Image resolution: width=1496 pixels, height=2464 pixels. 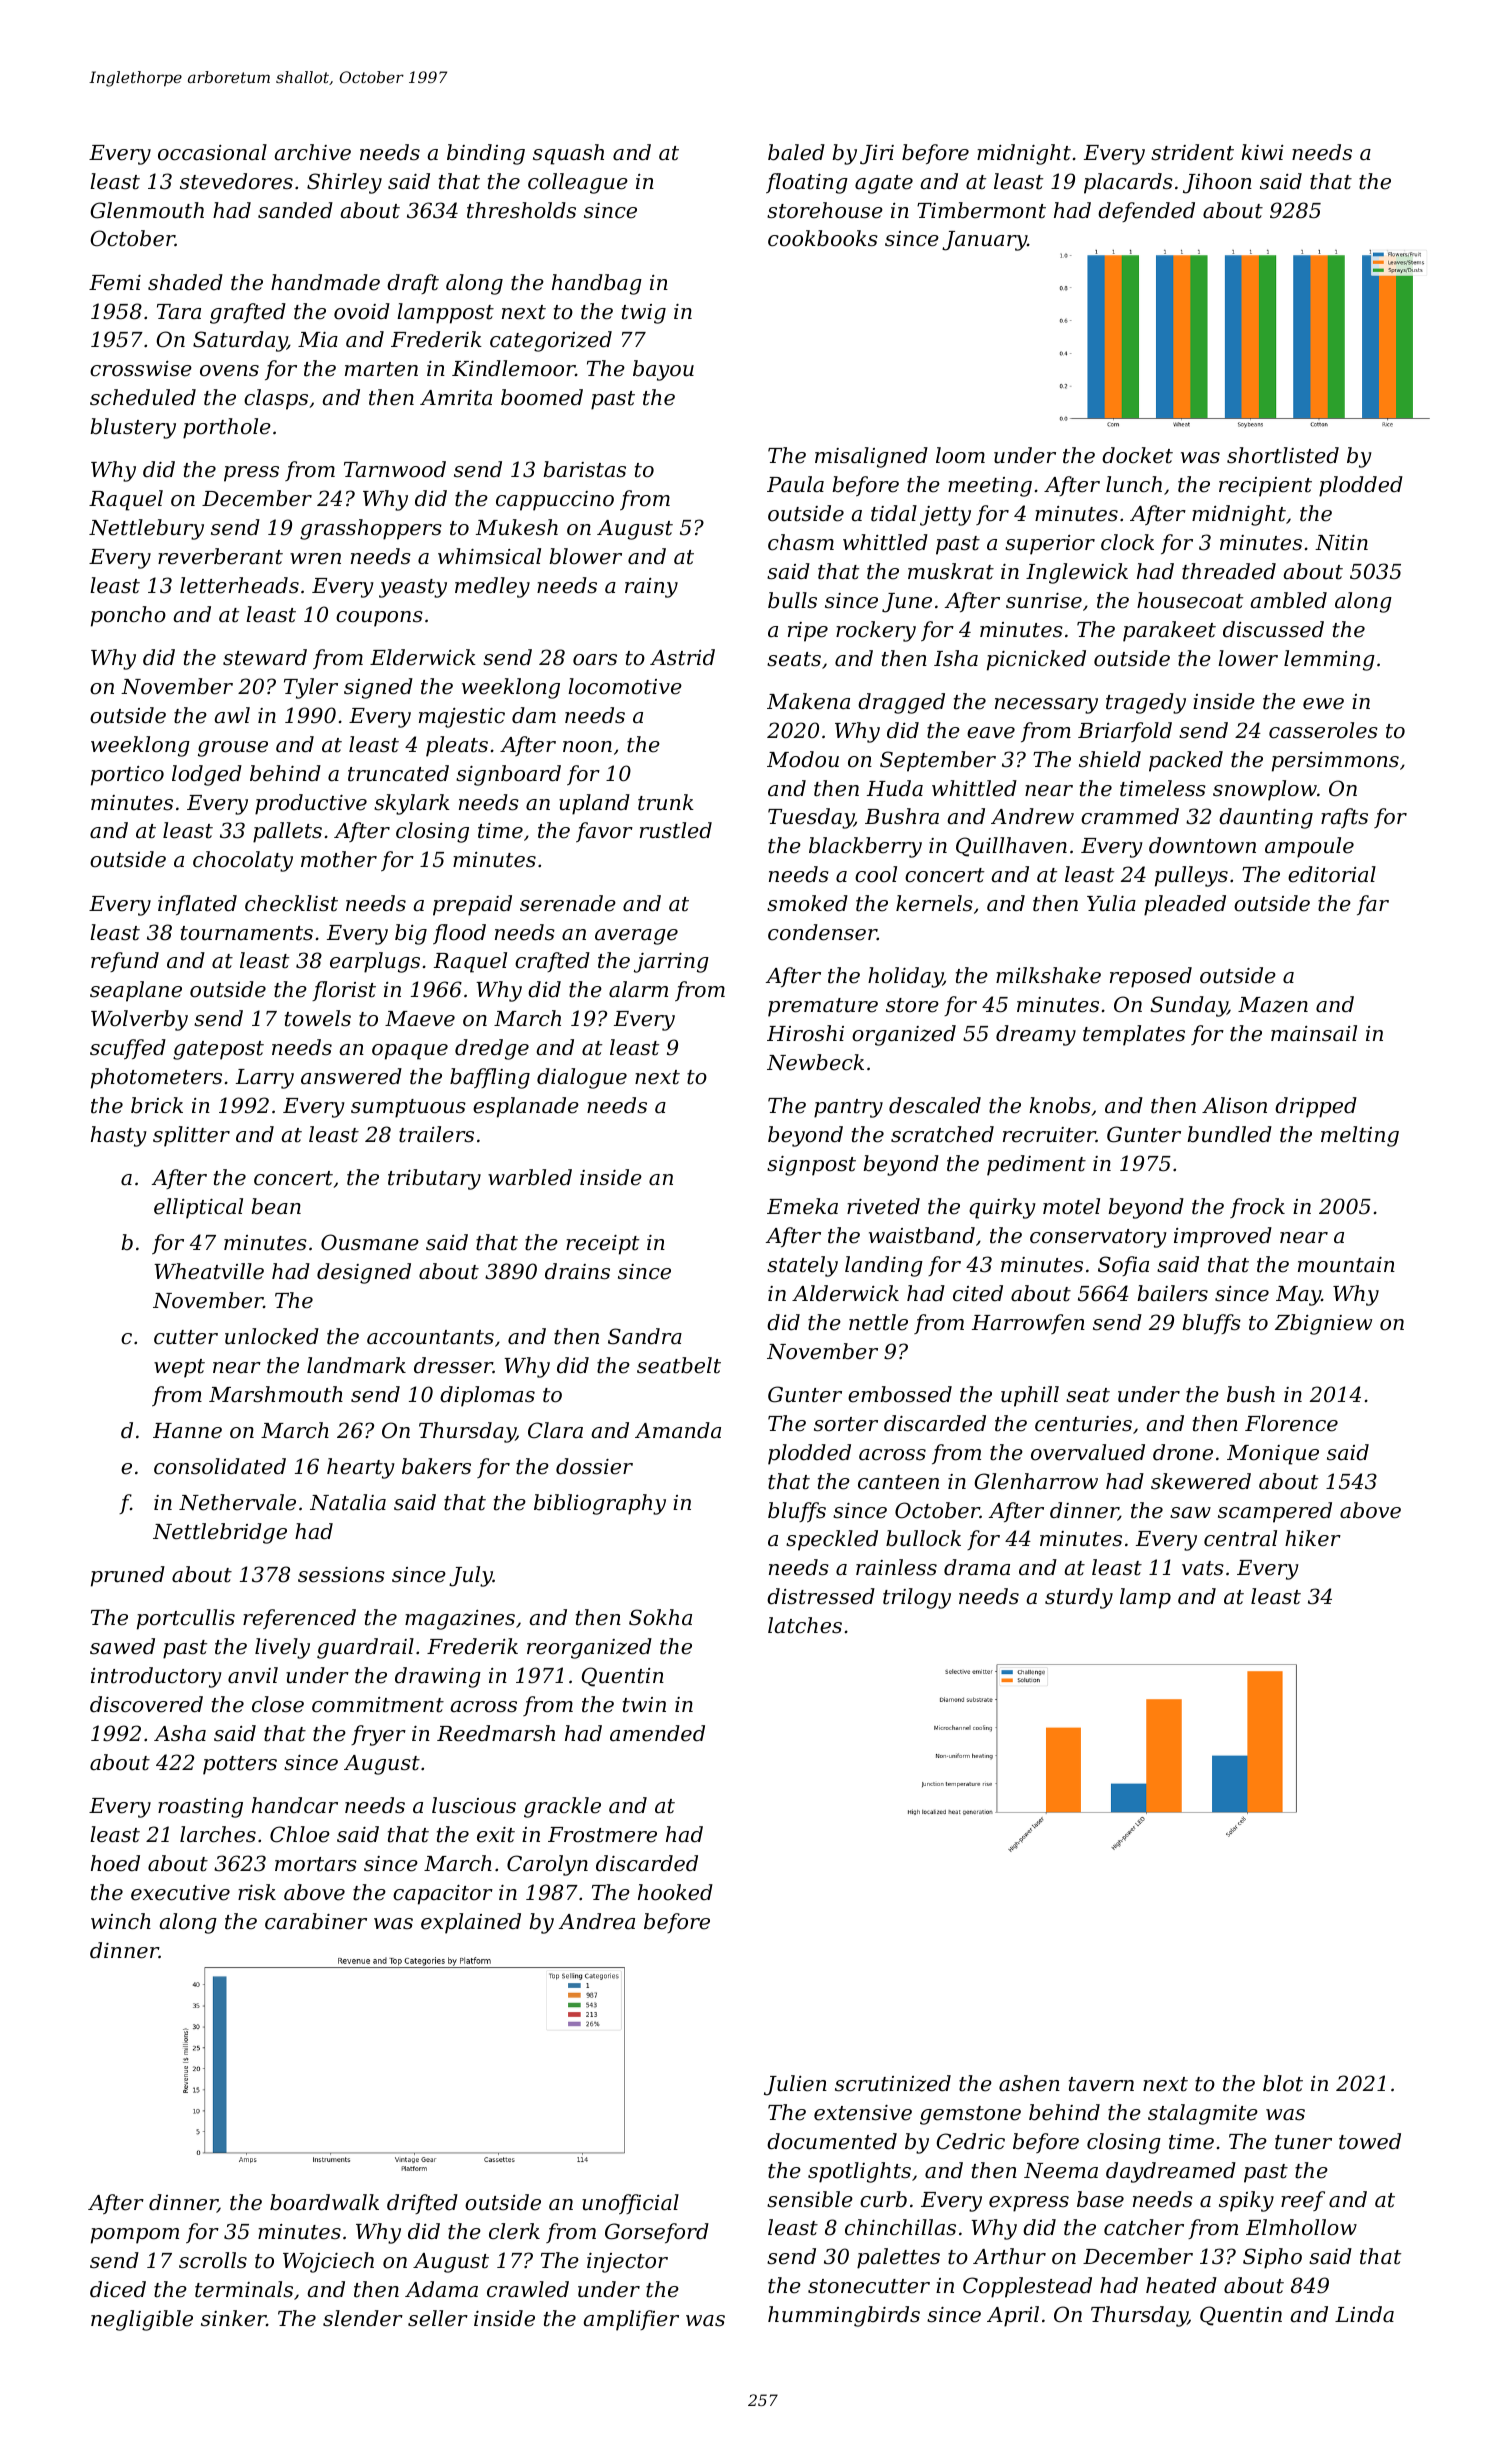 What do you see at coordinates (1291, 1423) in the screenshot?
I see `Florence` at bounding box center [1291, 1423].
